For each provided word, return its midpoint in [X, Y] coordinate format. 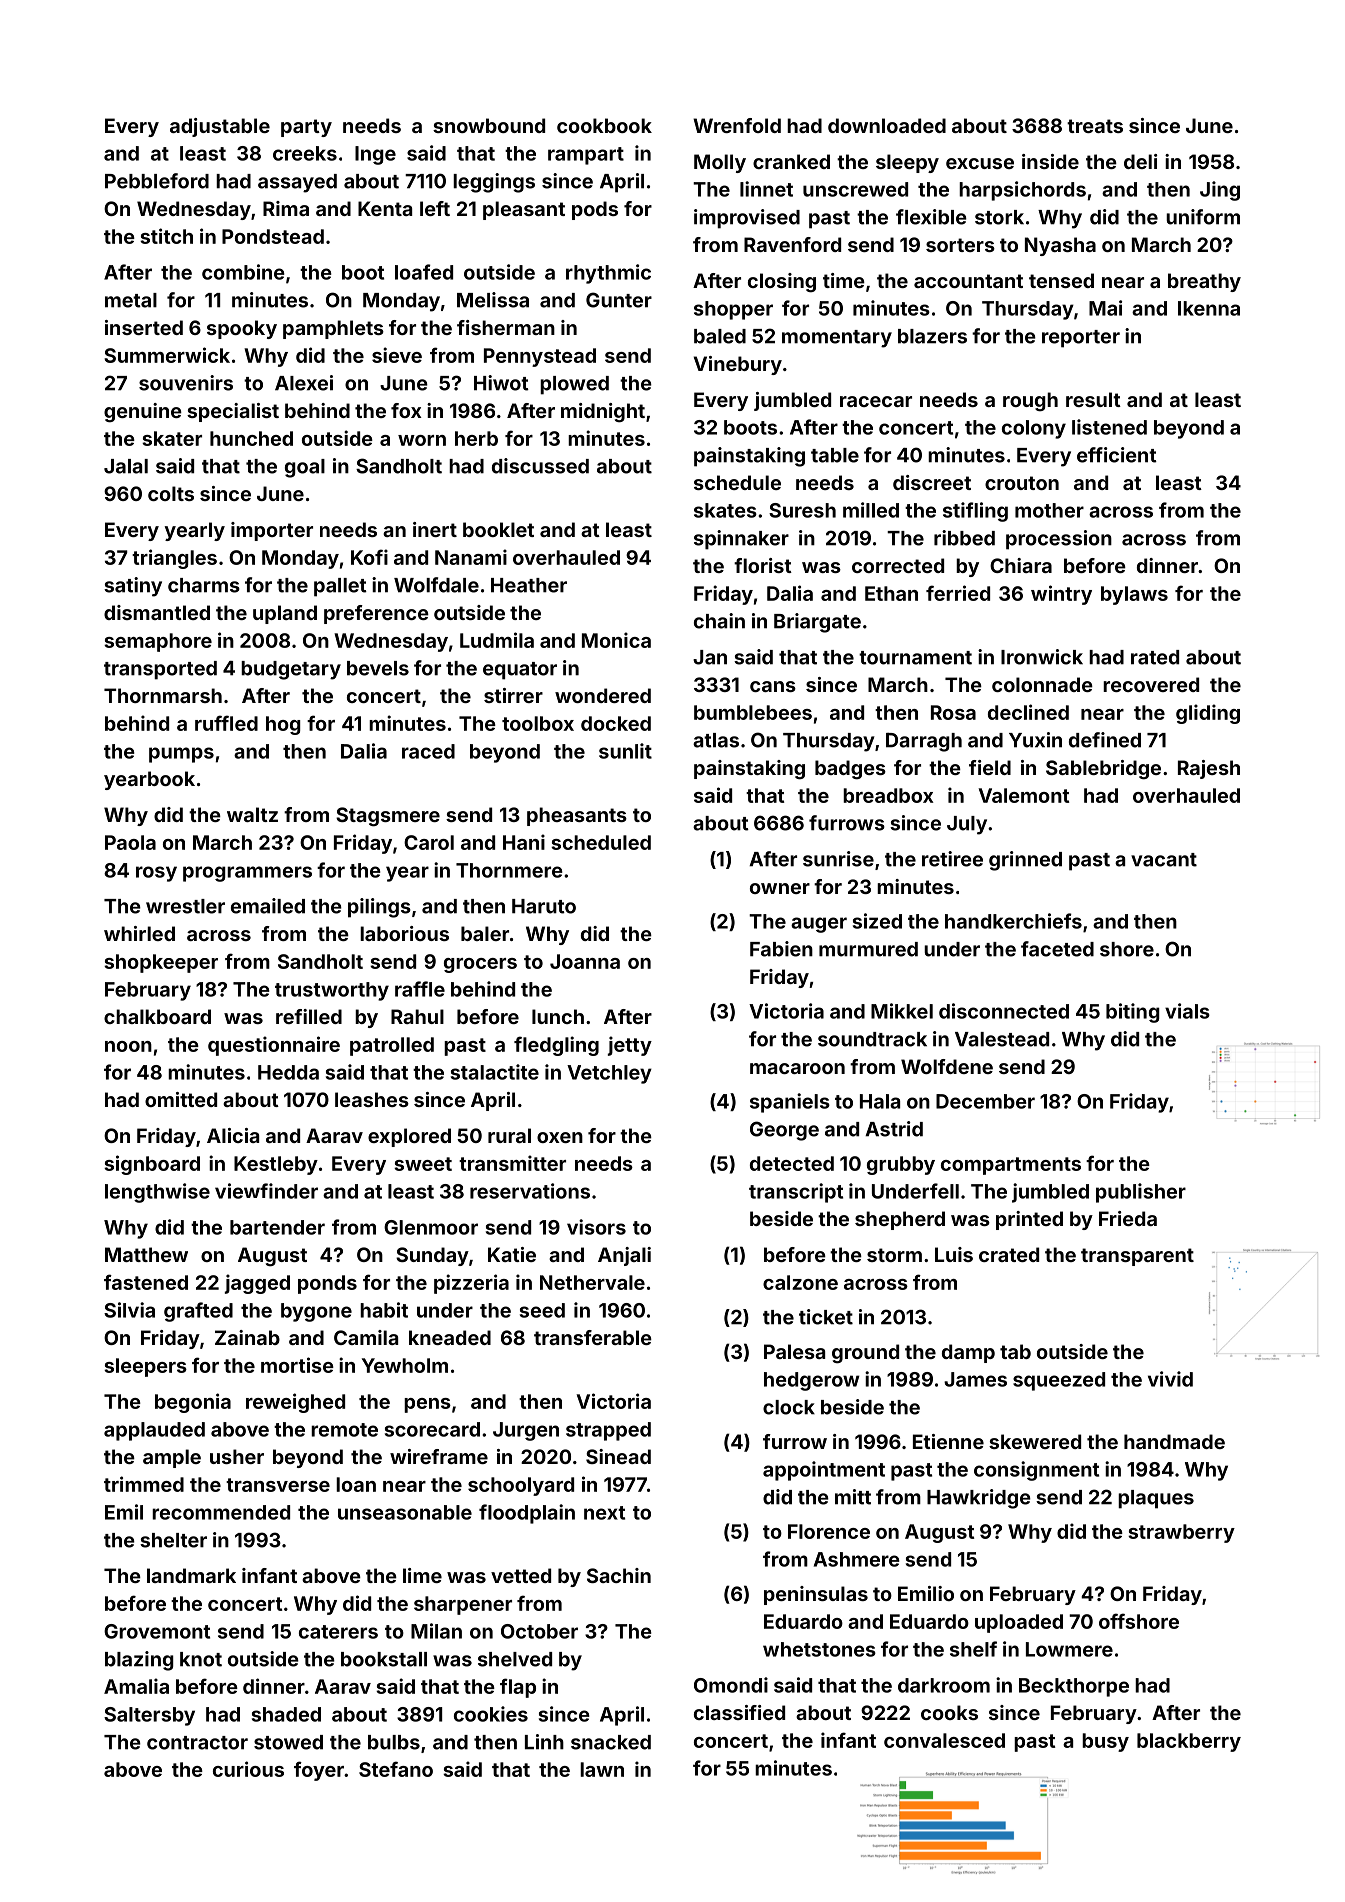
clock [789, 1407]
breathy [1204, 282]
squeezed [1059, 1381]
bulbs [394, 1742]
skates [725, 510]
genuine [143, 413]
